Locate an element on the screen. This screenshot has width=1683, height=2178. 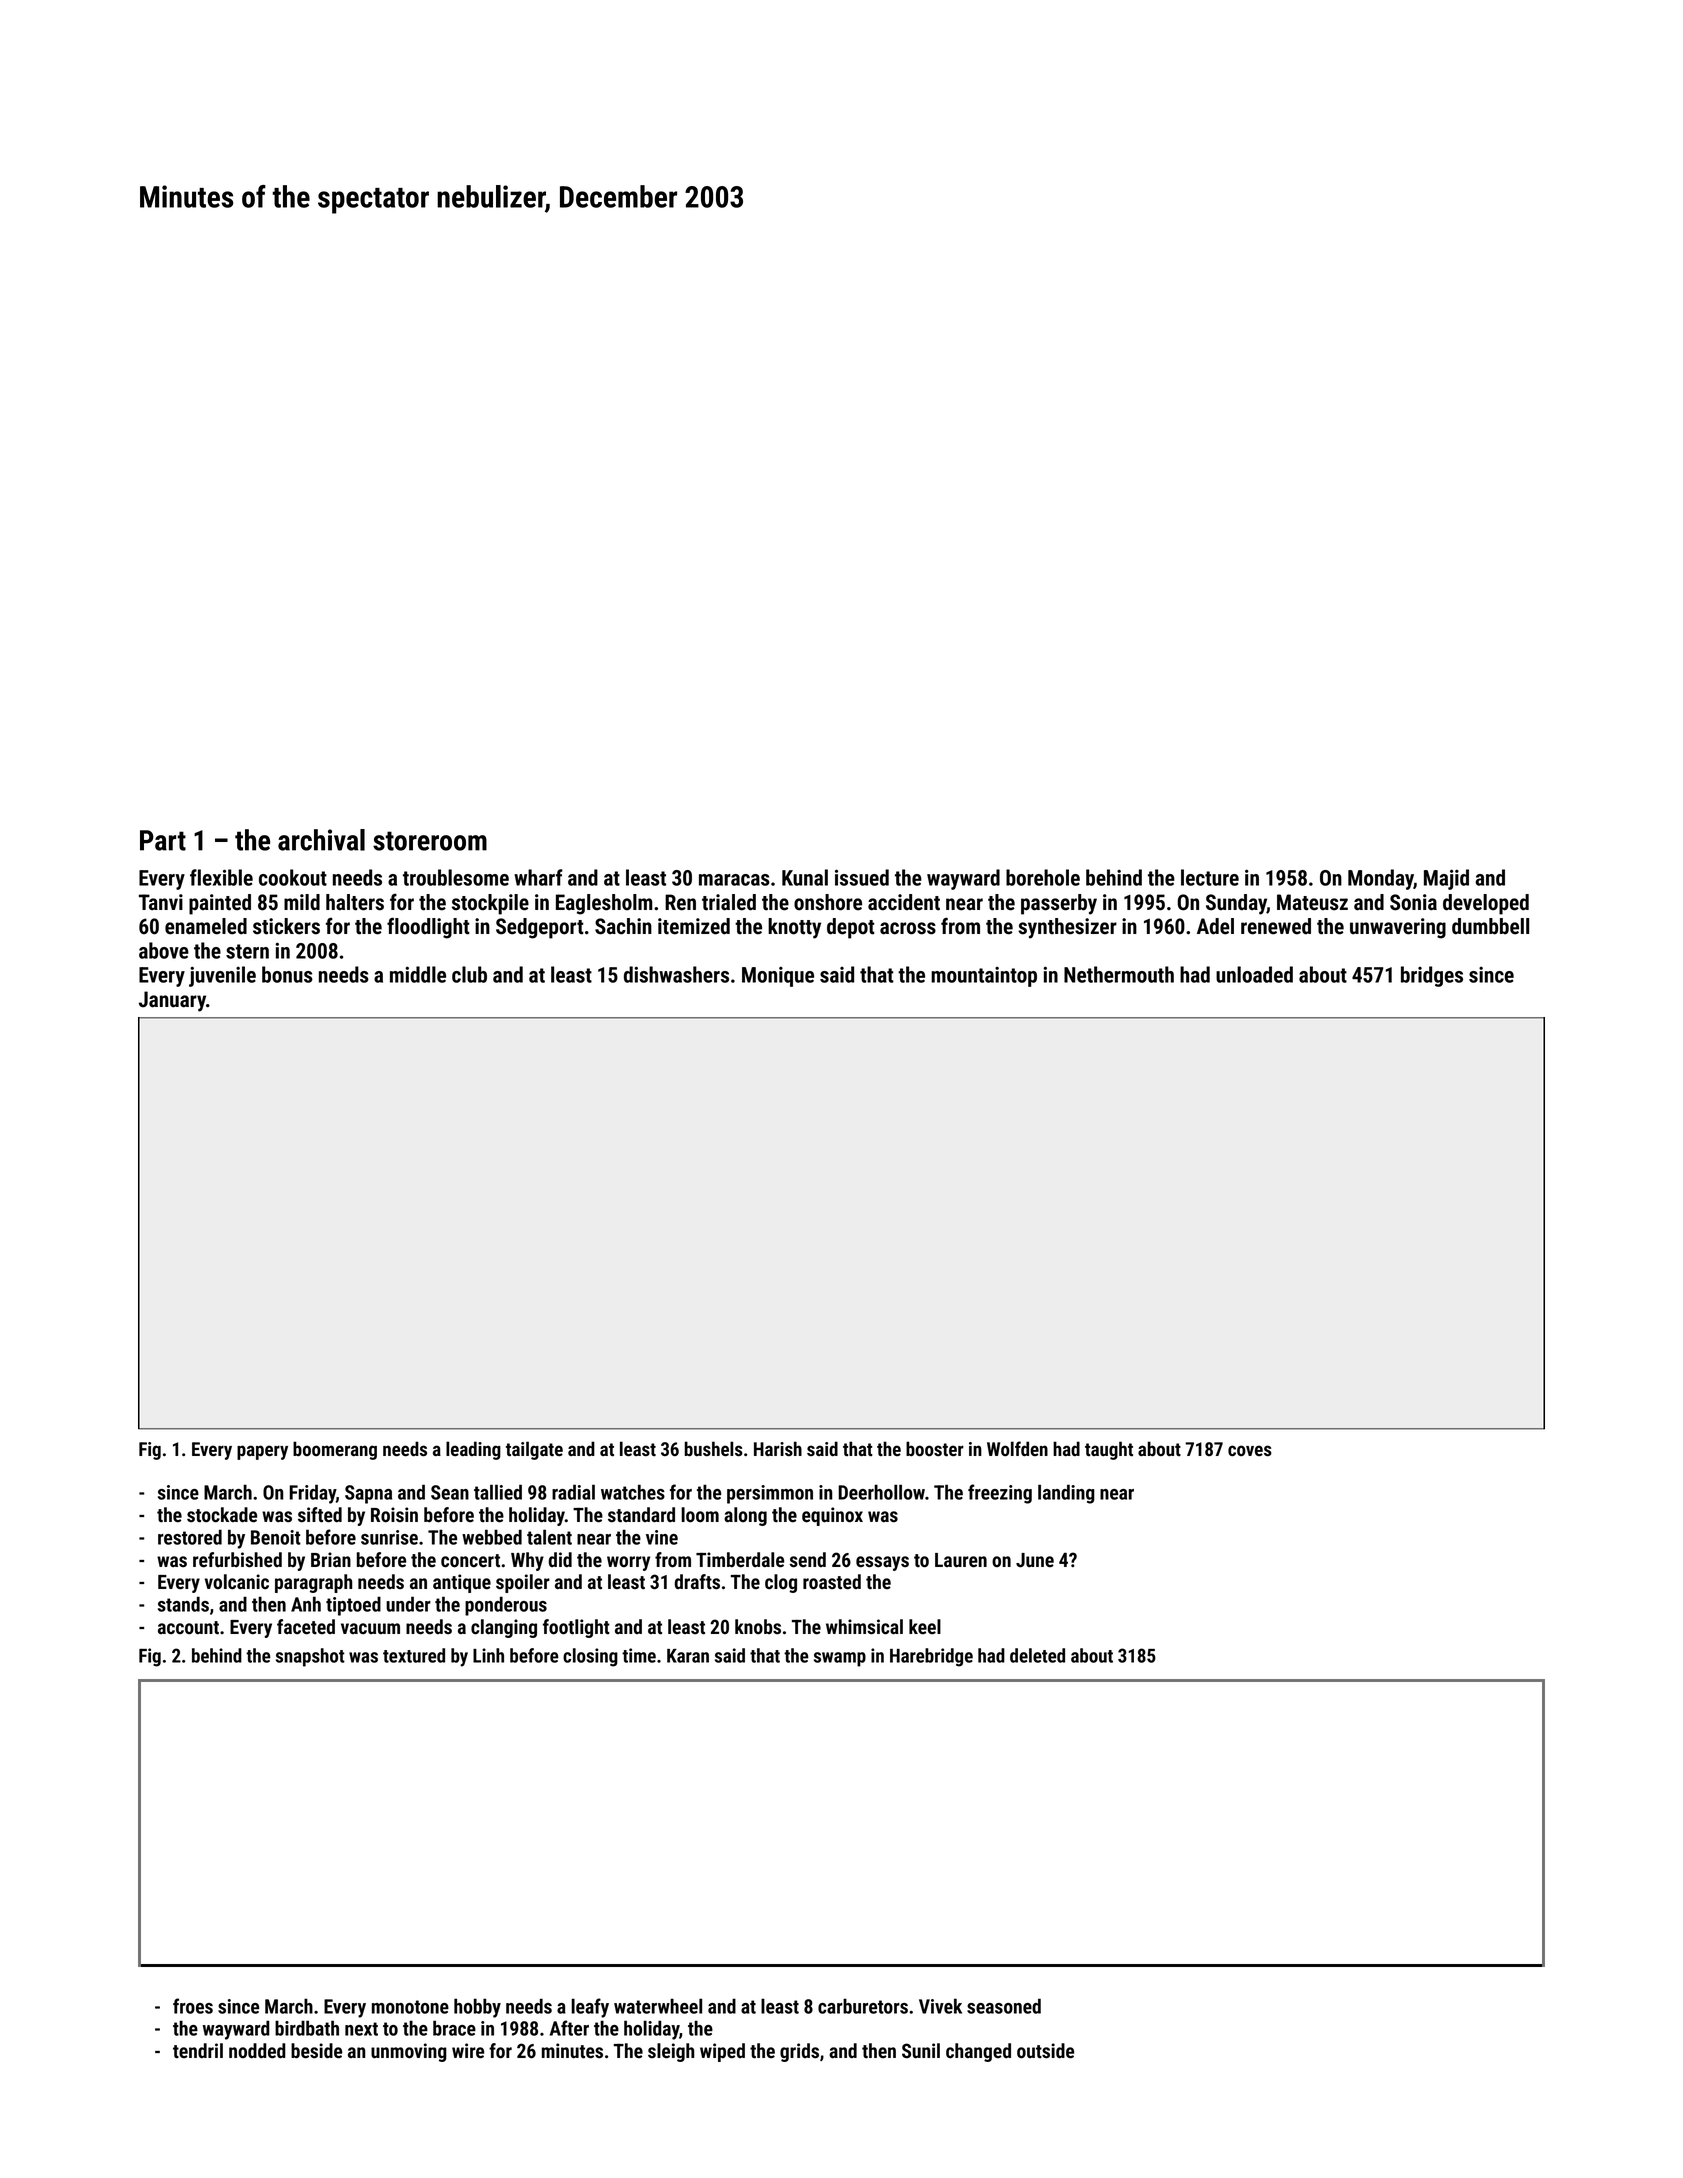
carburetors is located at coordinates (863, 2006).
